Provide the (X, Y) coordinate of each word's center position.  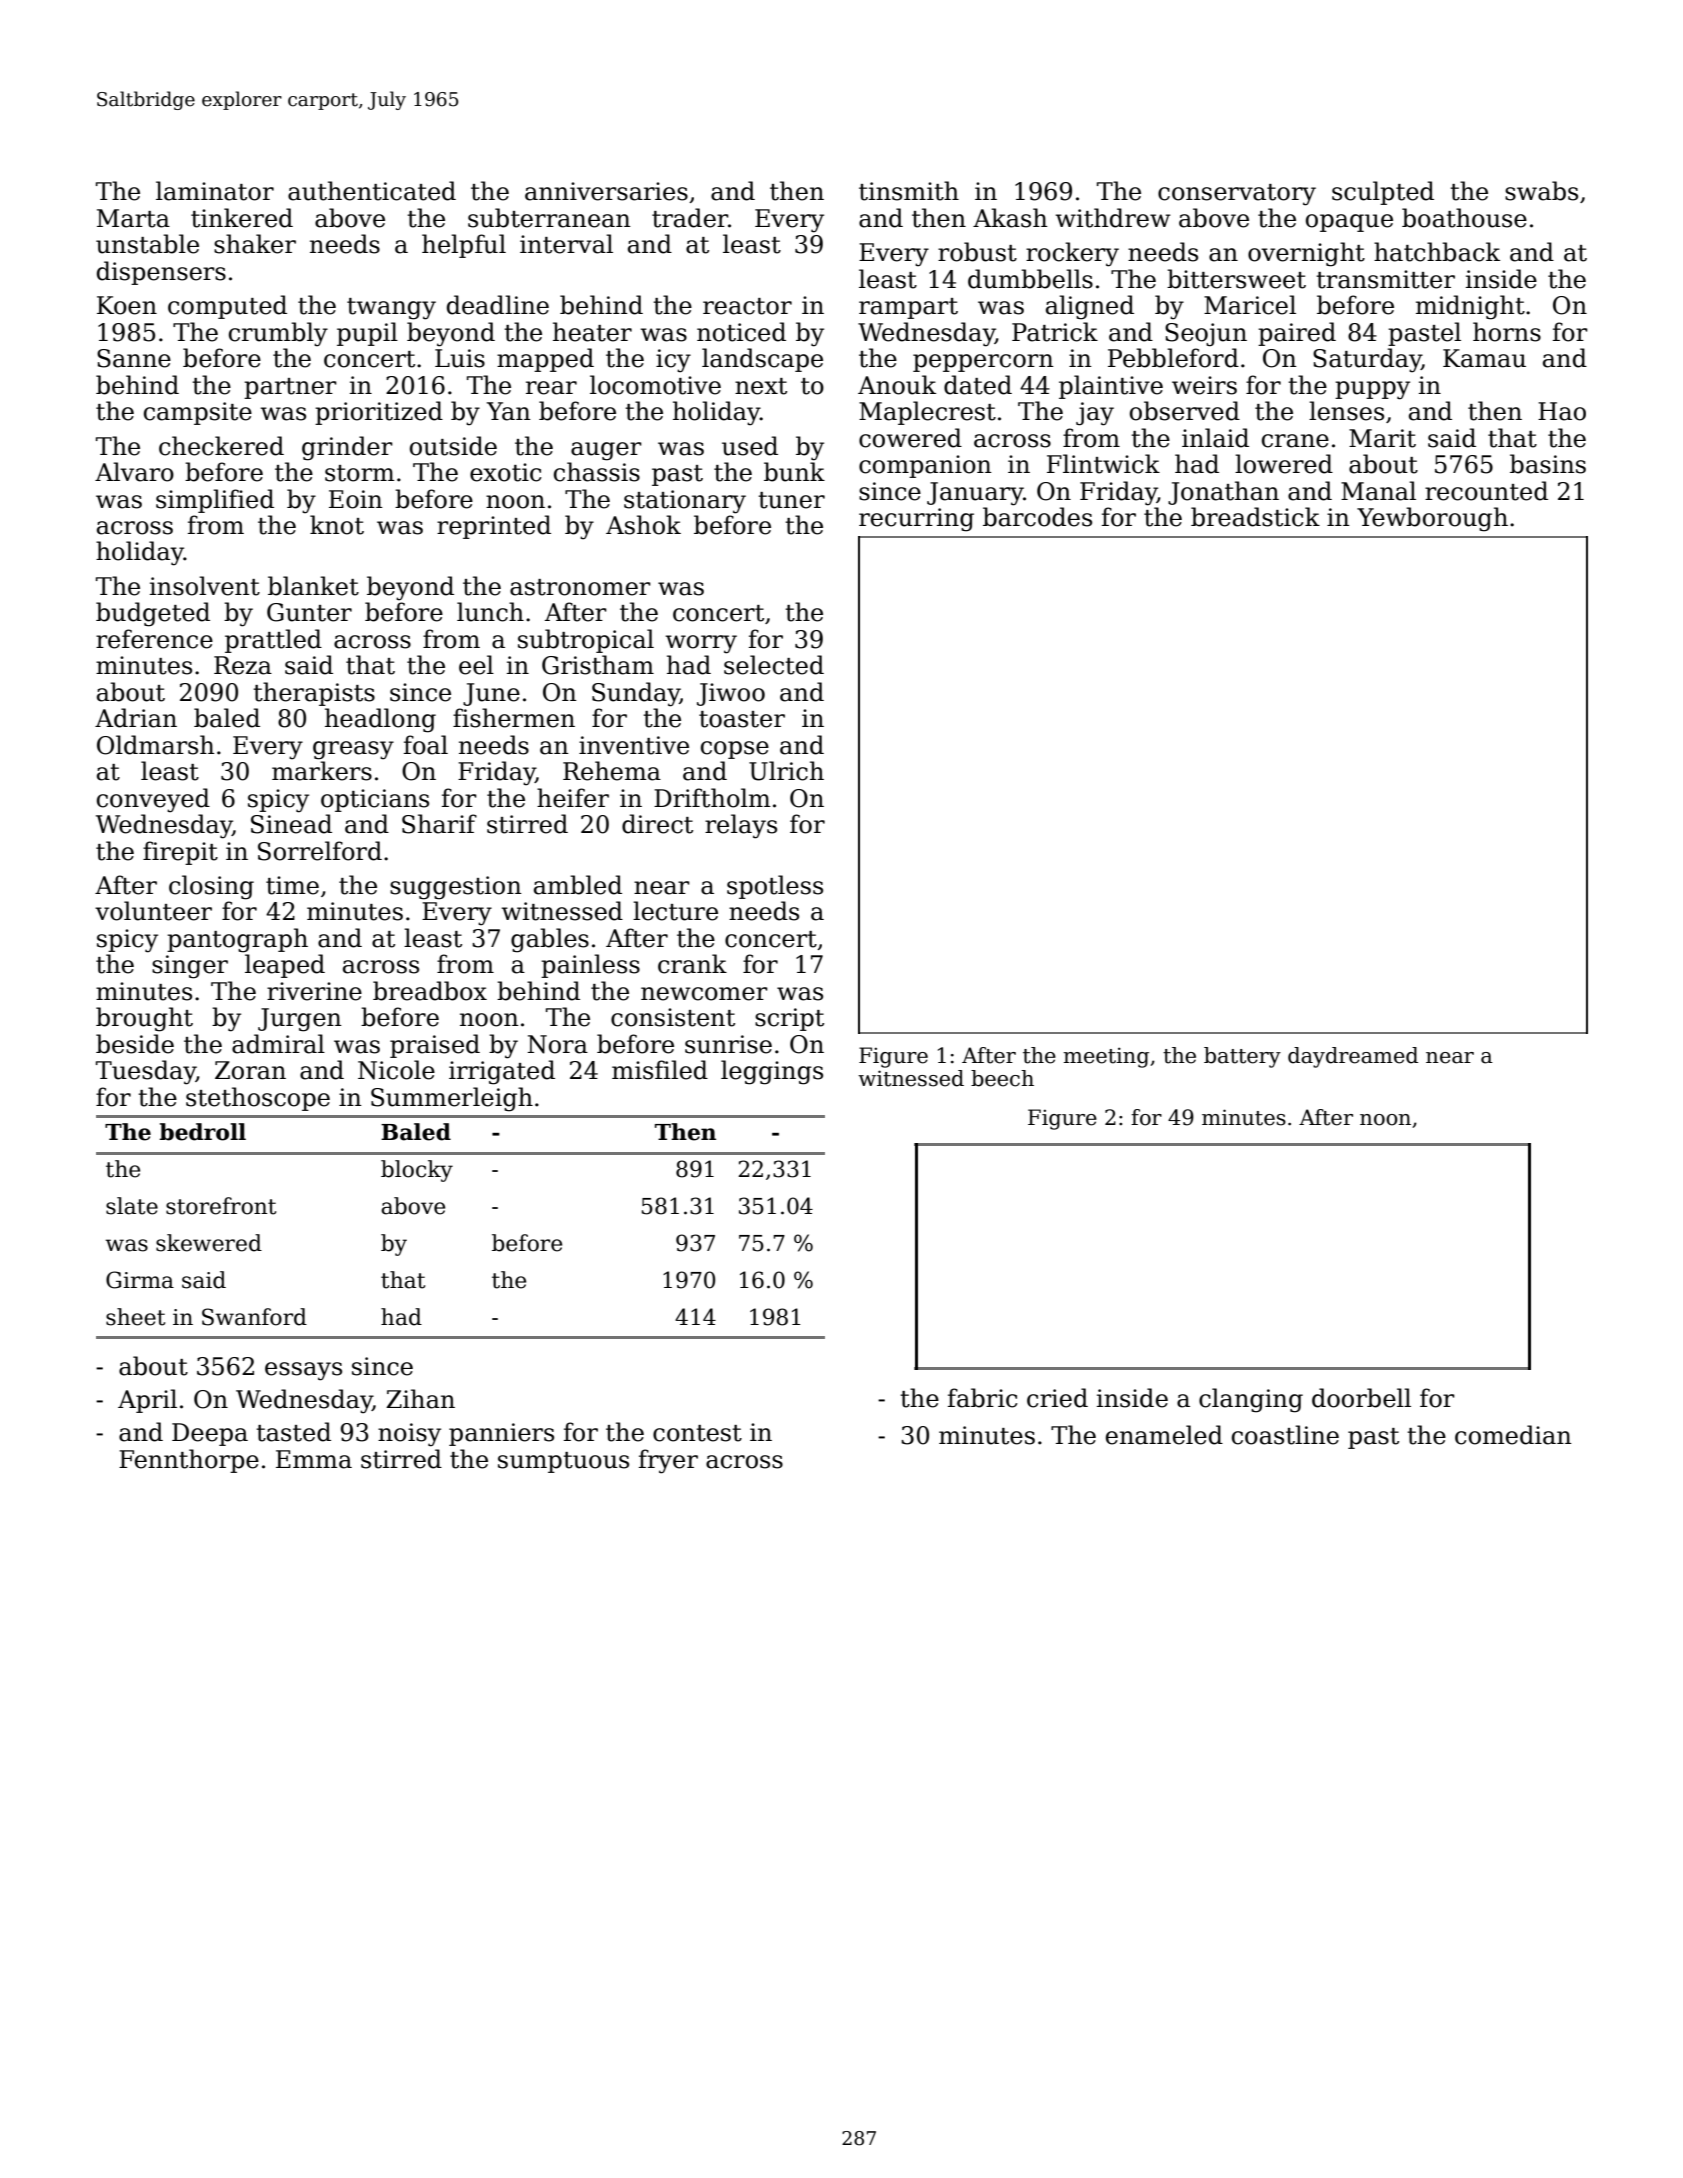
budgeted (153, 614)
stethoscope (258, 1099)
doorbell (1361, 1398)
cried (1057, 1398)
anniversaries (606, 191)
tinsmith (909, 191)
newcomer (704, 994)
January (975, 494)
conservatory (1237, 195)
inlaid (1215, 438)
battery (1242, 1057)
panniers (501, 1434)
